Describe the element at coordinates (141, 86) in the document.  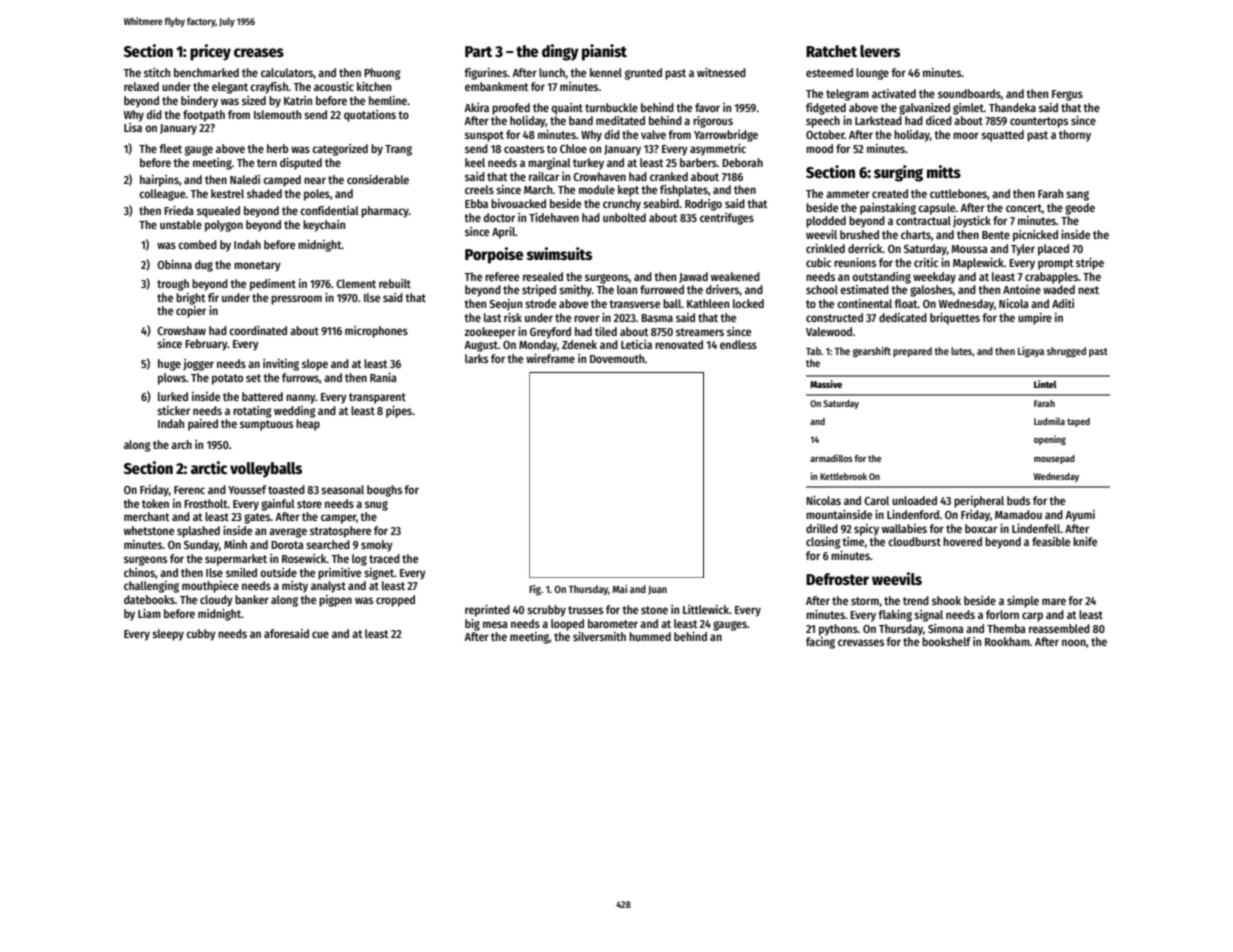
I see `relaxed` at that location.
